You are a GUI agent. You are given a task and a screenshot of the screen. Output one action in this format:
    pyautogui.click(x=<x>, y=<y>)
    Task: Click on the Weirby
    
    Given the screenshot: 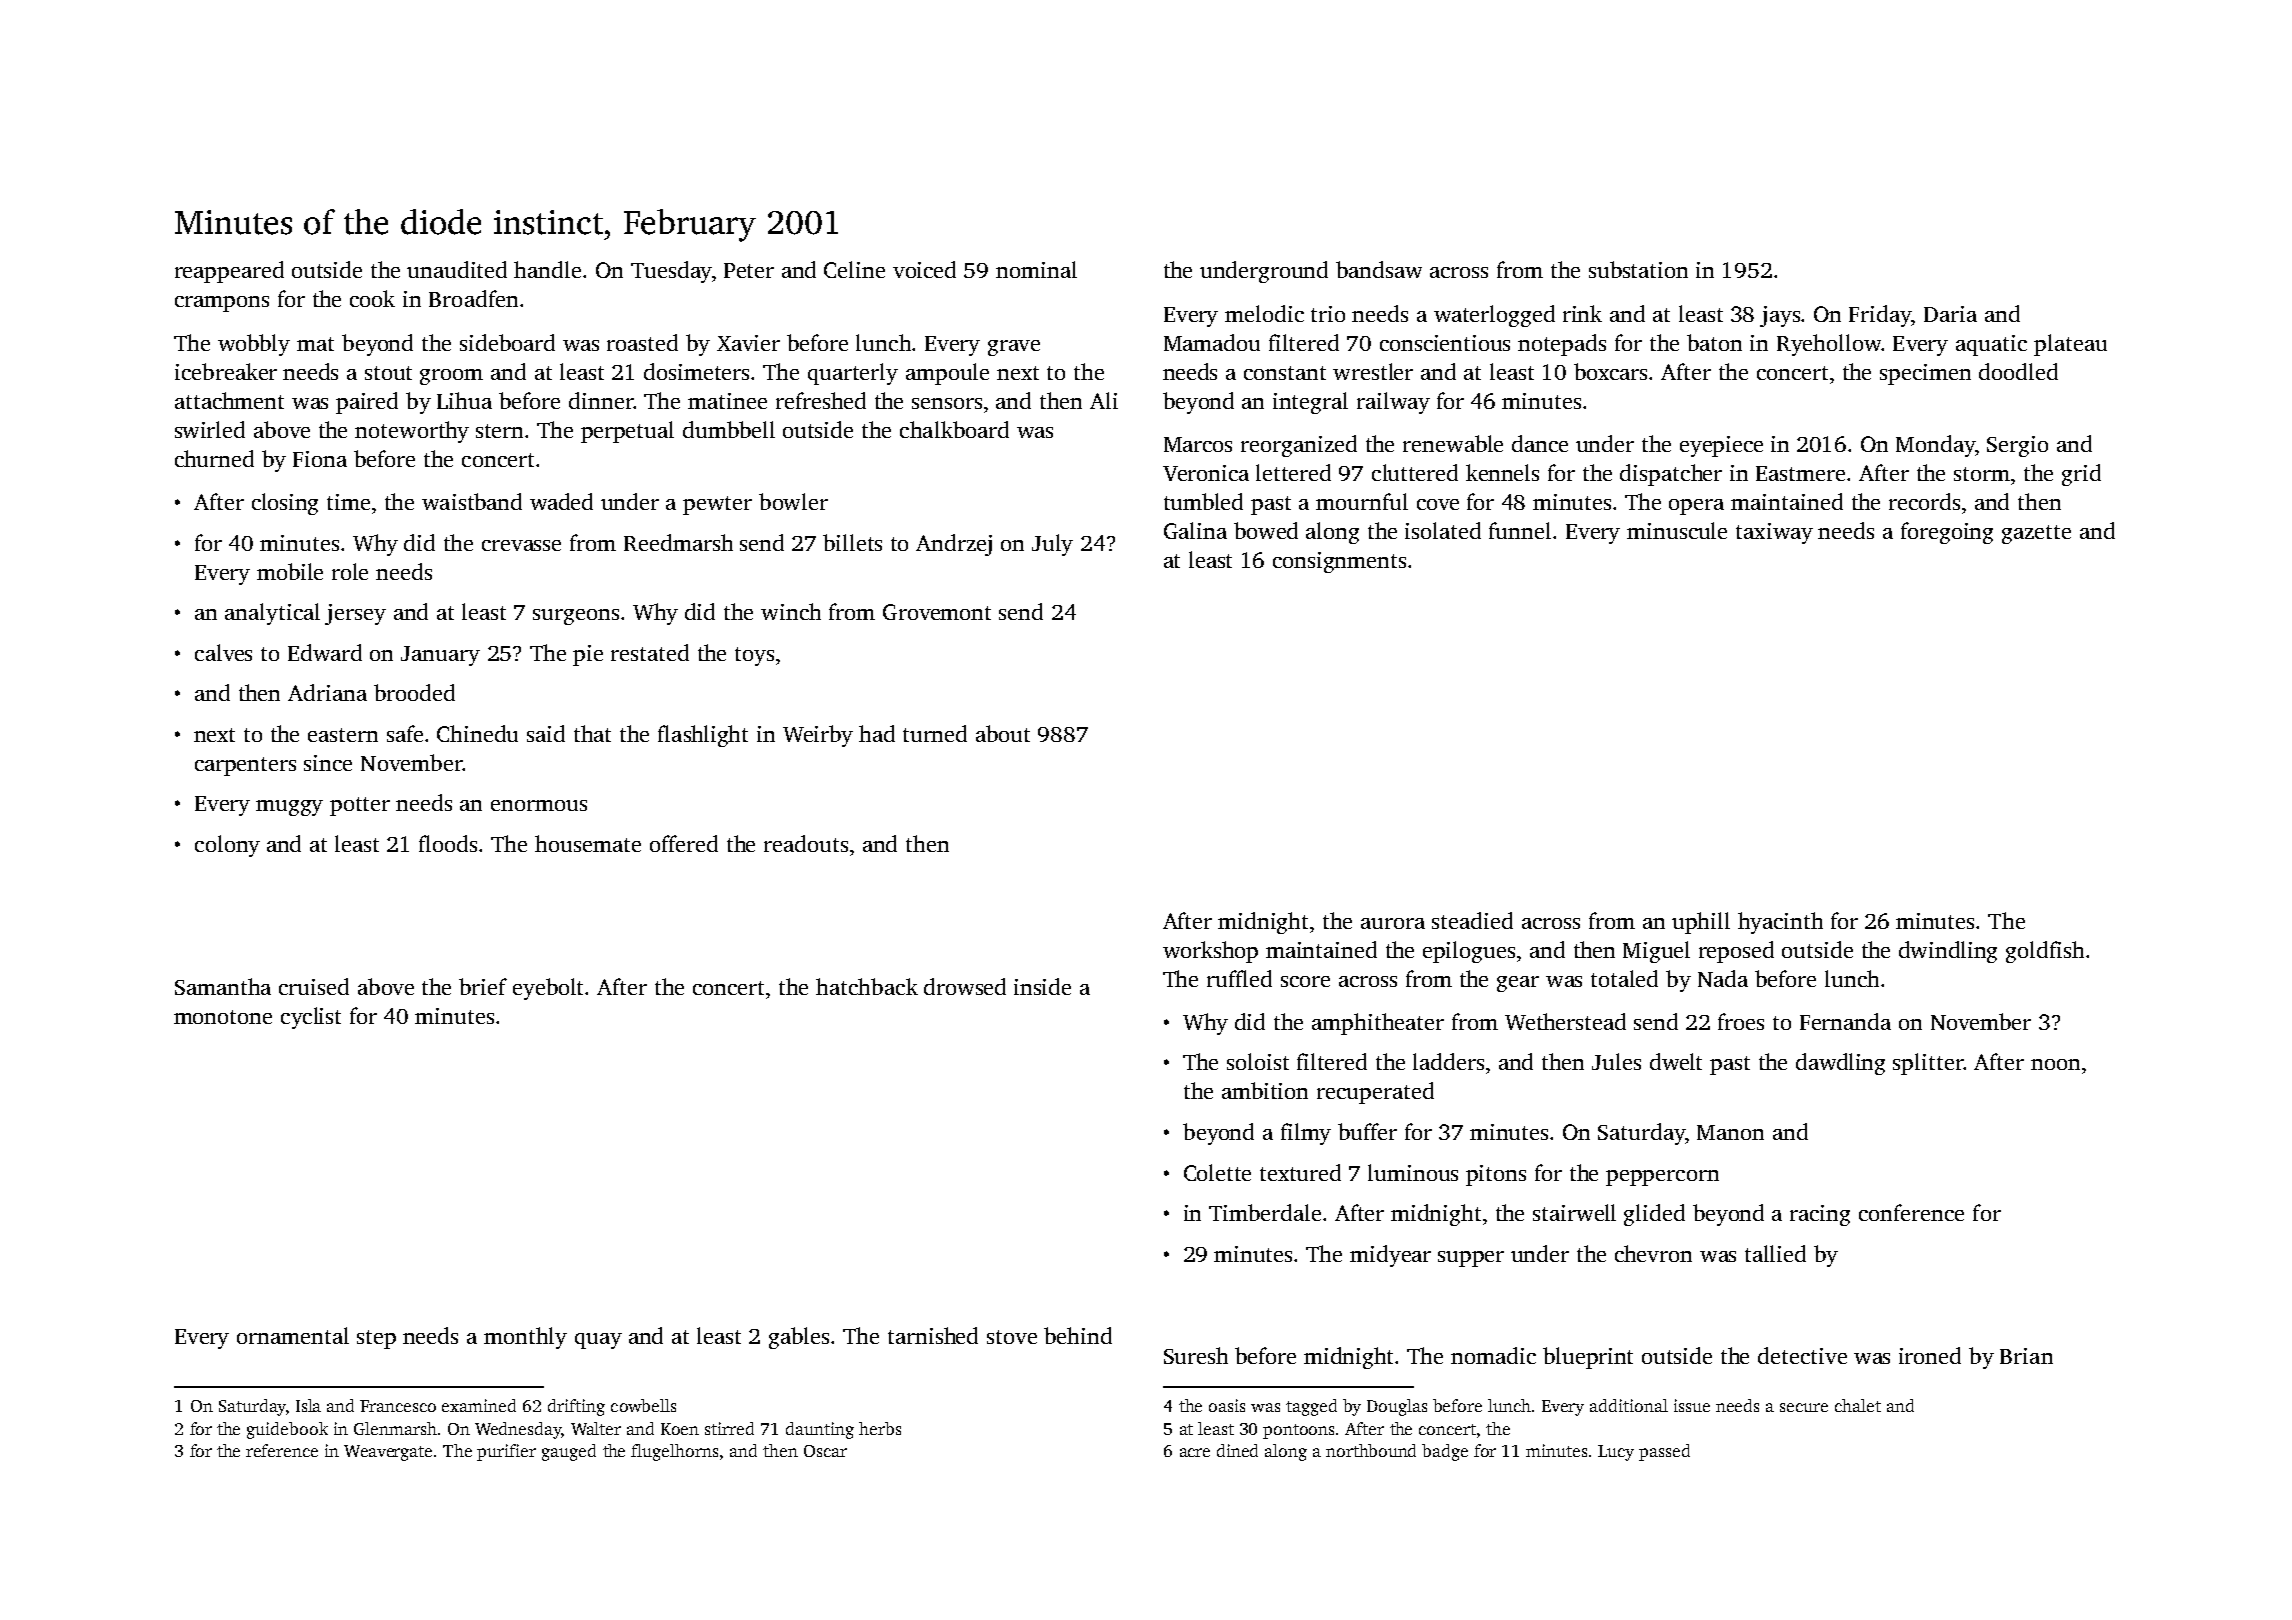 What is the action you would take?
    pyautogui.click(x=818, y=736)
